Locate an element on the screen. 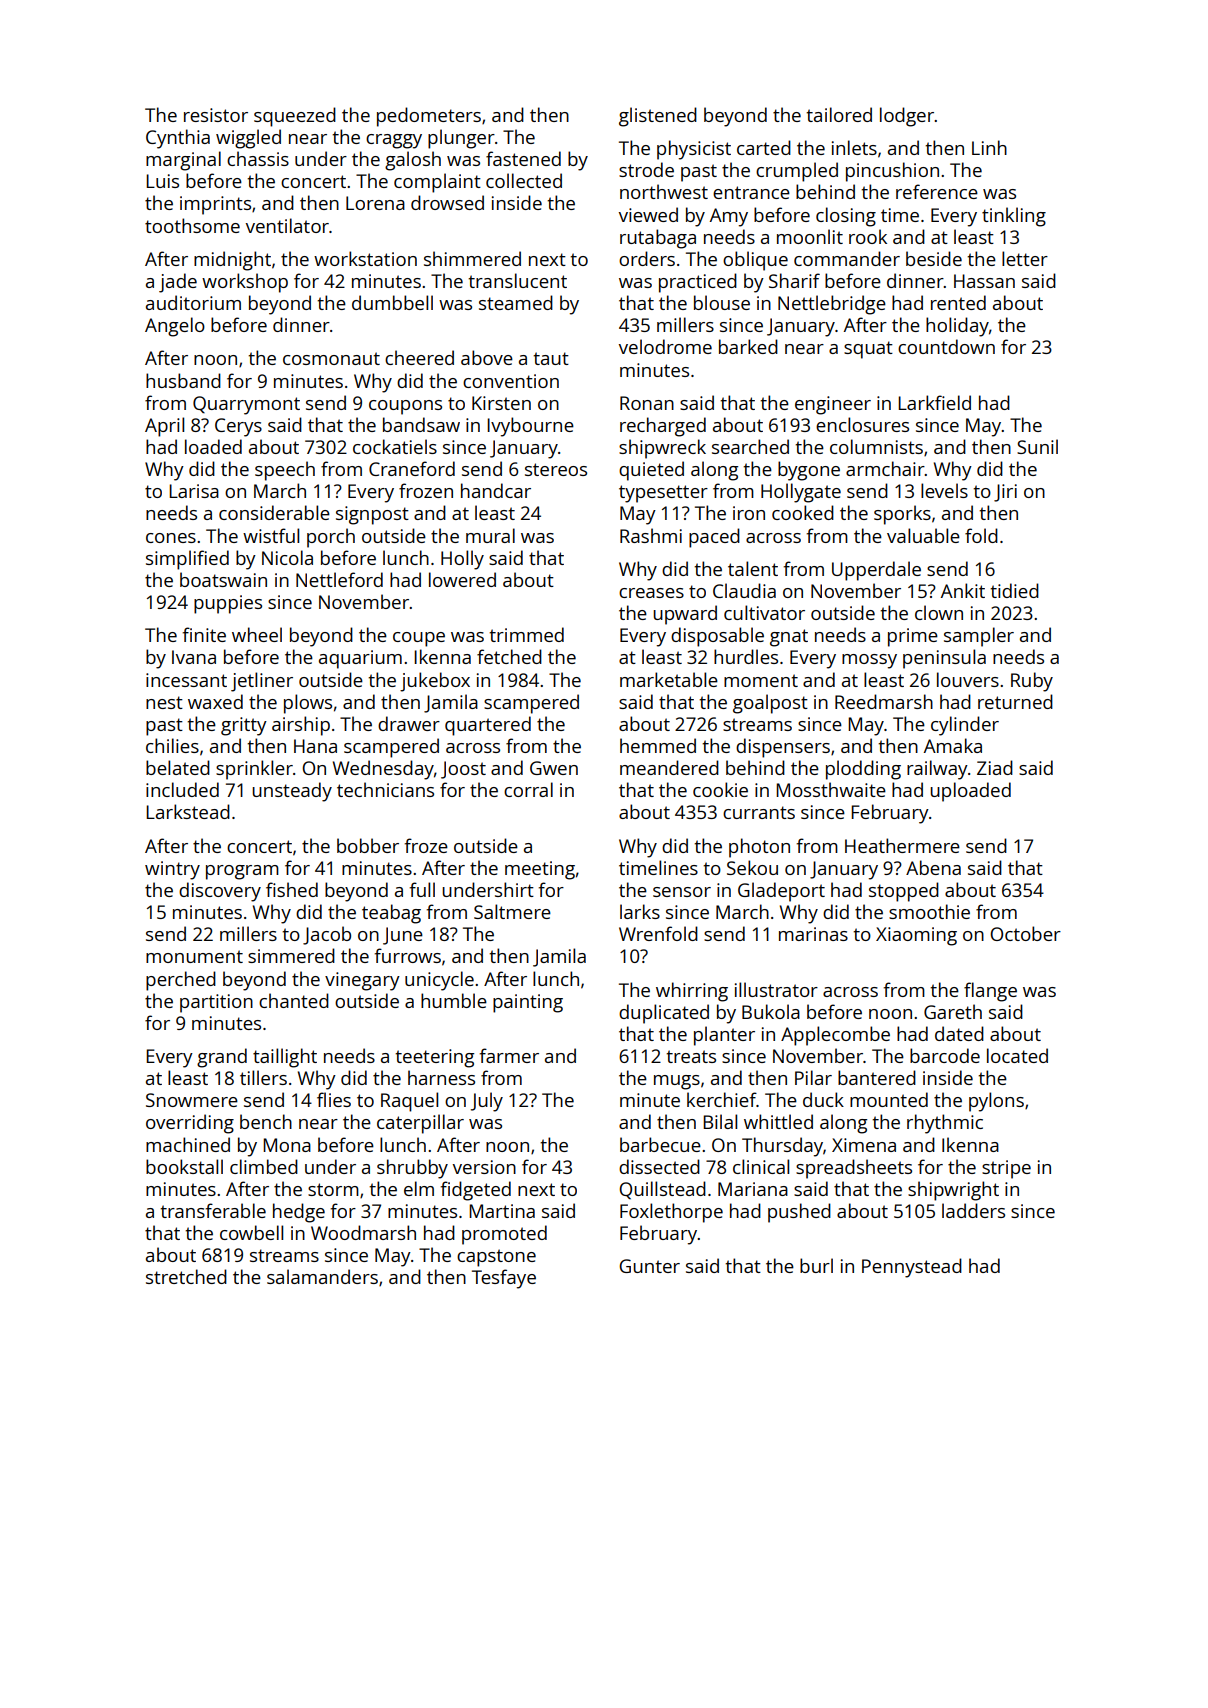 The width and height of the screenshot is (1208, 1708). resistor is located at coordinates (216, 115).
